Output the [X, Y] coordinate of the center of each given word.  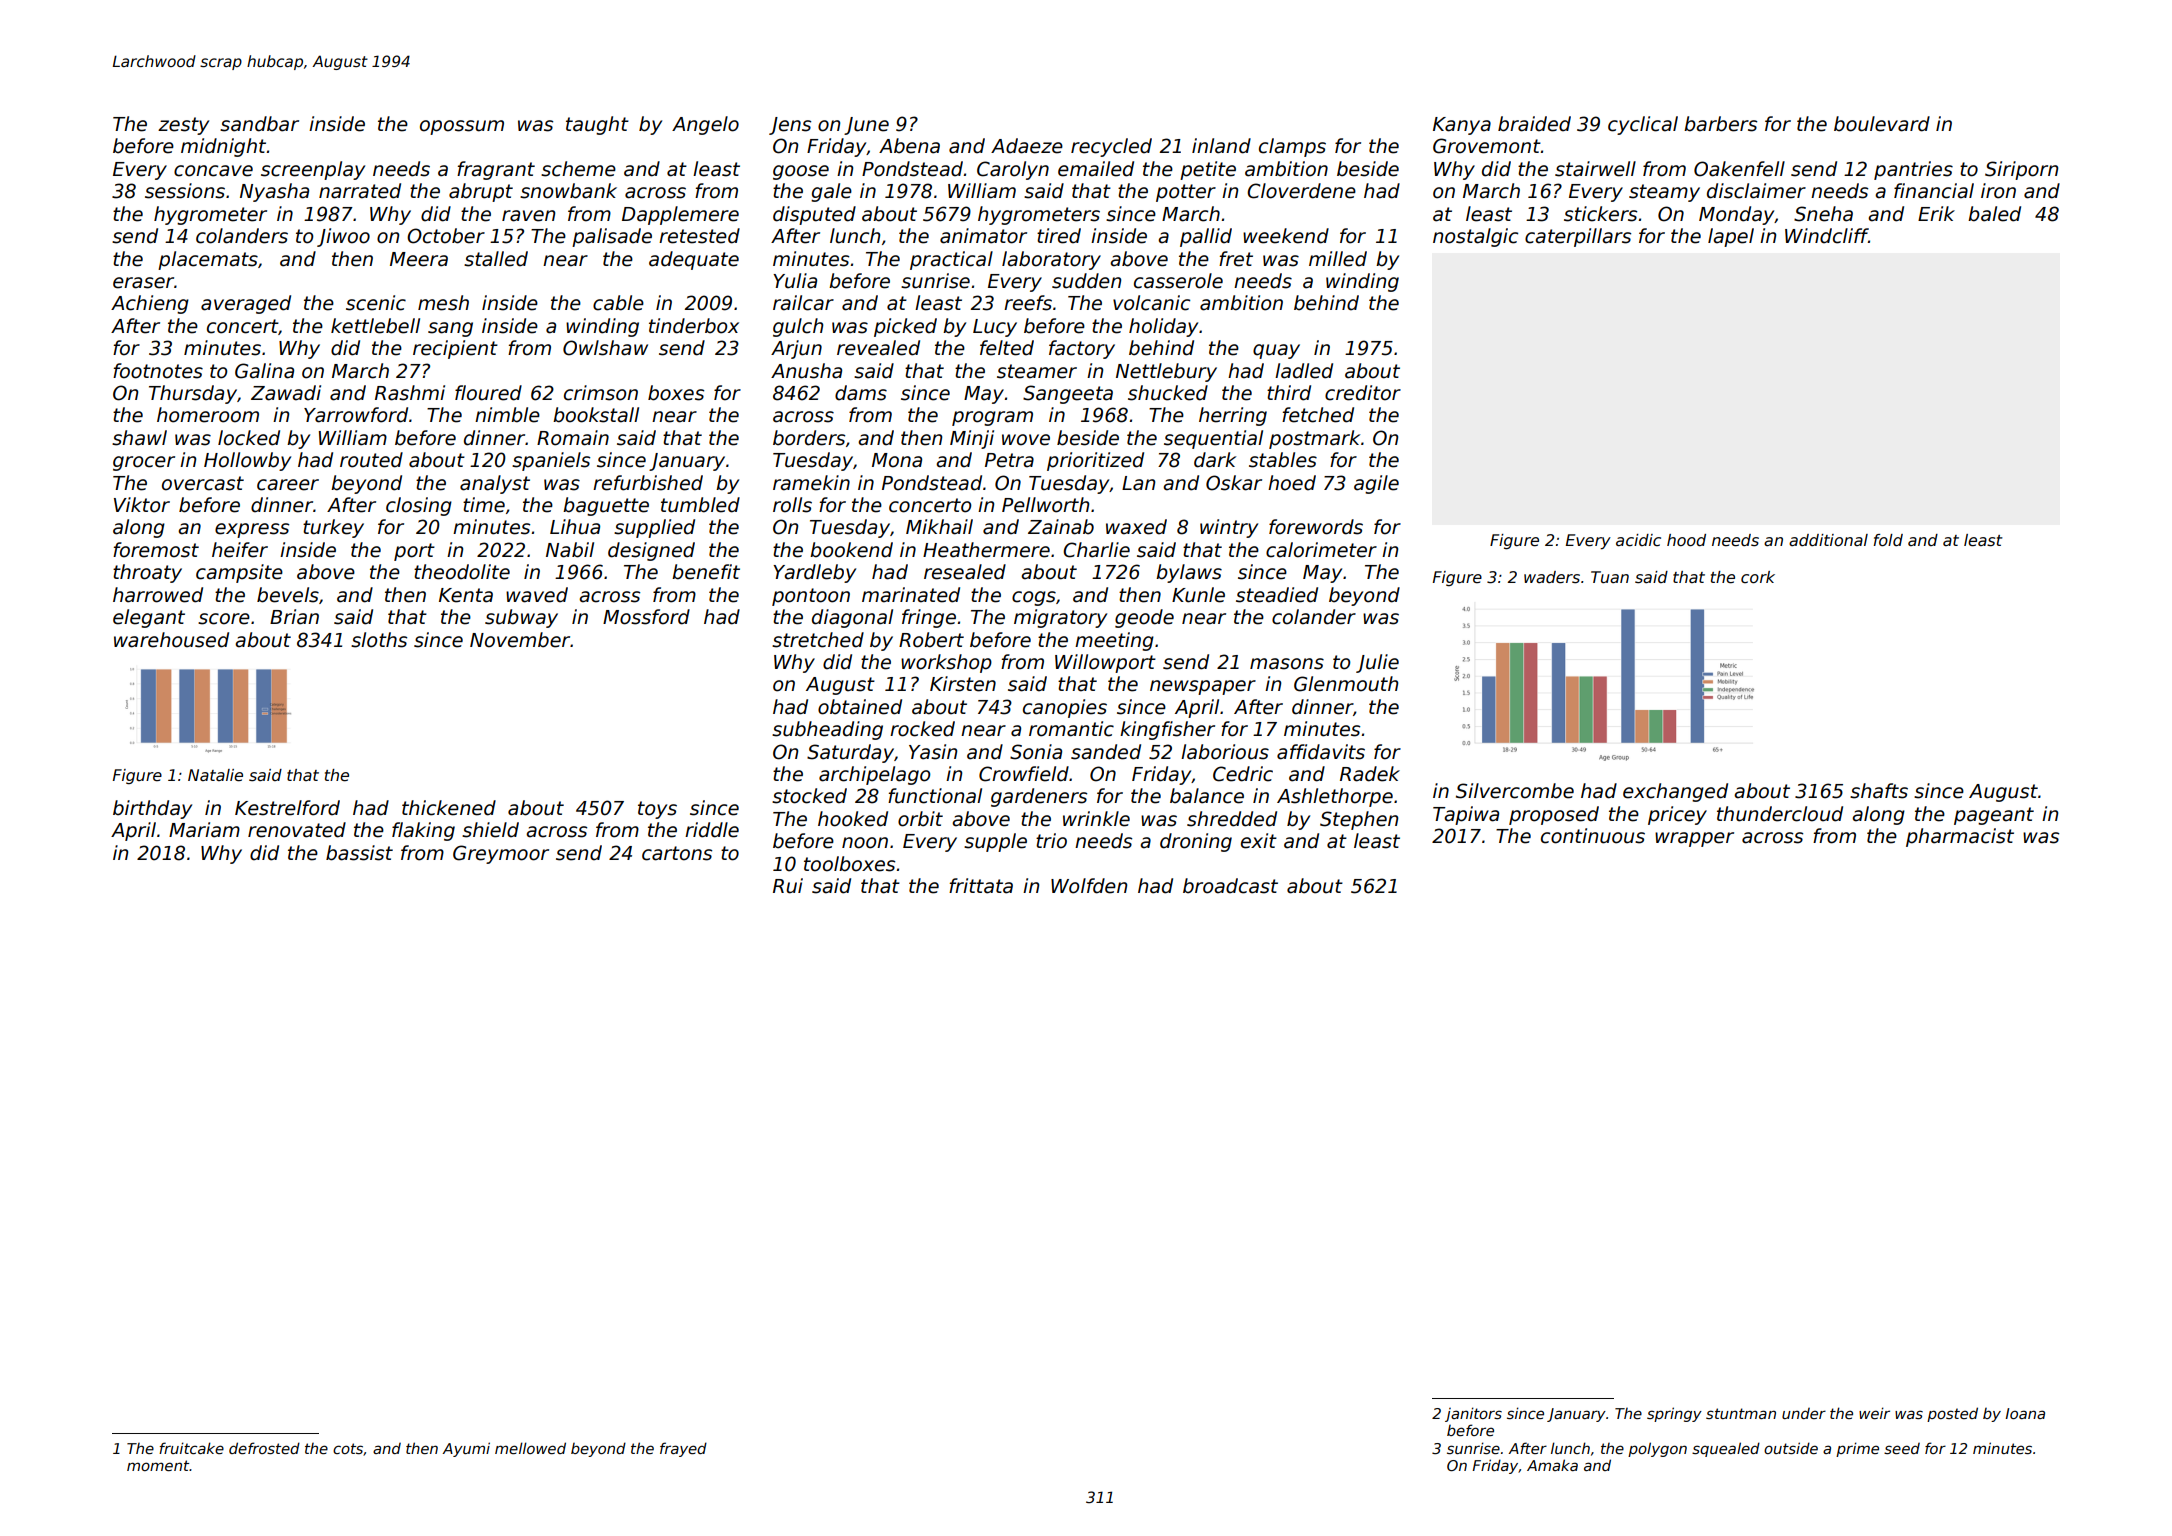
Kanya [1462, 126]
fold [1888, 540]
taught [597, 125]
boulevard [1882, 124]
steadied [1277, 595]
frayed [683, 1449]
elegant [149, 618]
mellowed [530, 1448]
